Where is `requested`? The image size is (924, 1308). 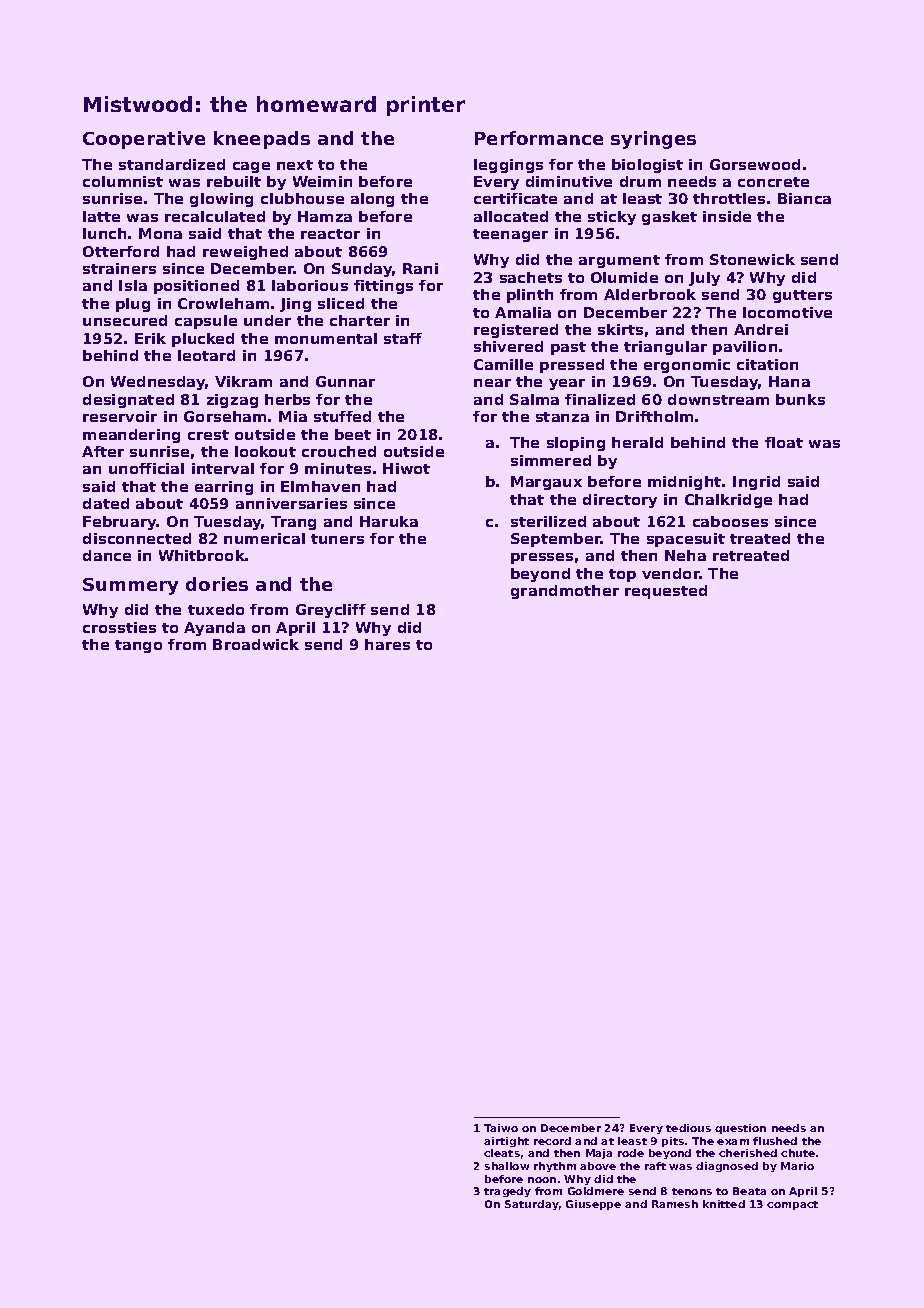
requested is located at coordinates (666, 592).
